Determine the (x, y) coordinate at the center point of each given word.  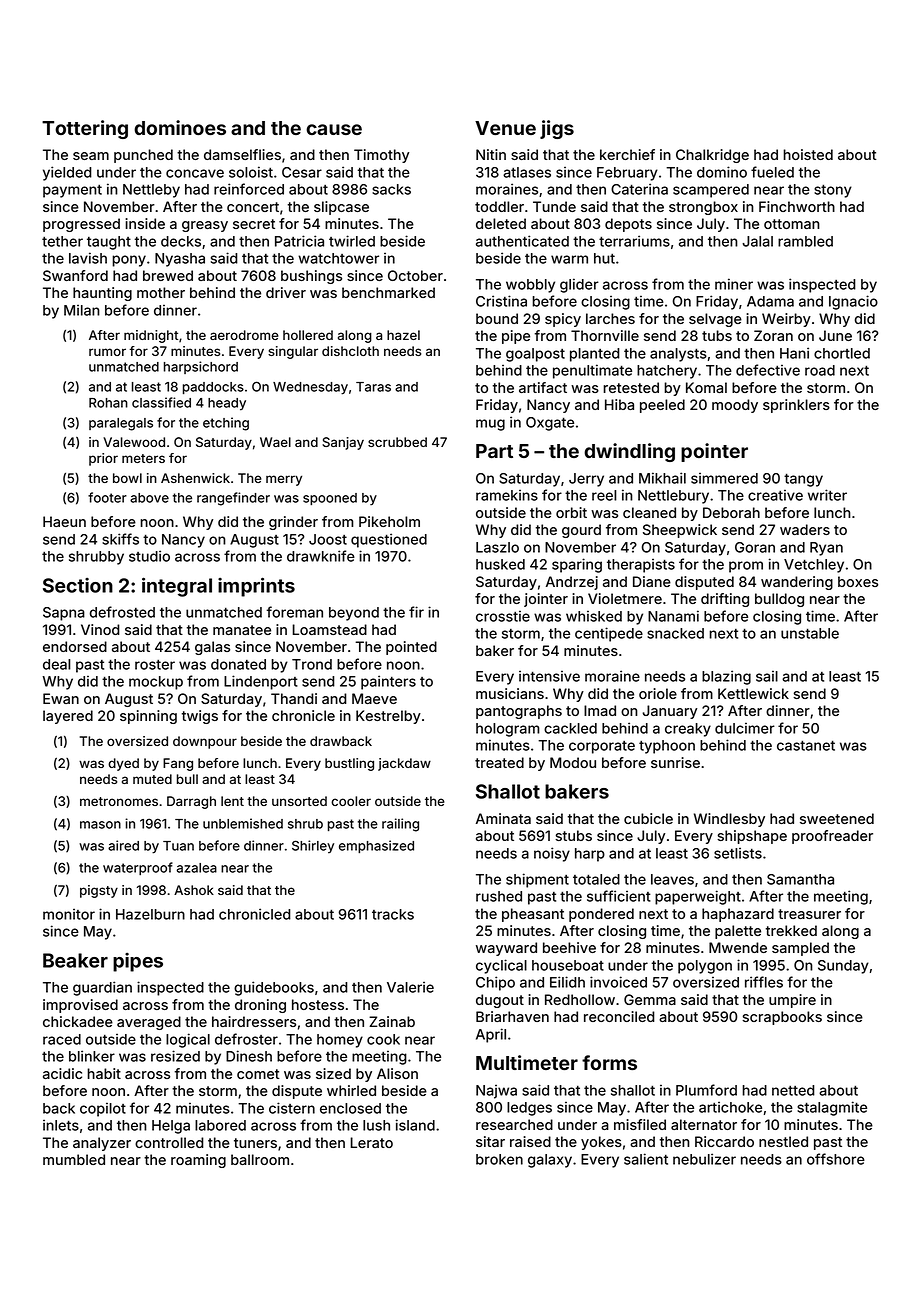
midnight (151, 336)
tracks (393, 914)
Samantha (800, 879)
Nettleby (151, 191)
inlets (61, 1125)
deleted (501, 223)
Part (494, 451)
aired (123, 845)
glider (579, 285)
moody (735, 406)
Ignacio (853, 302)
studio (149, 556)
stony (833, 191)
